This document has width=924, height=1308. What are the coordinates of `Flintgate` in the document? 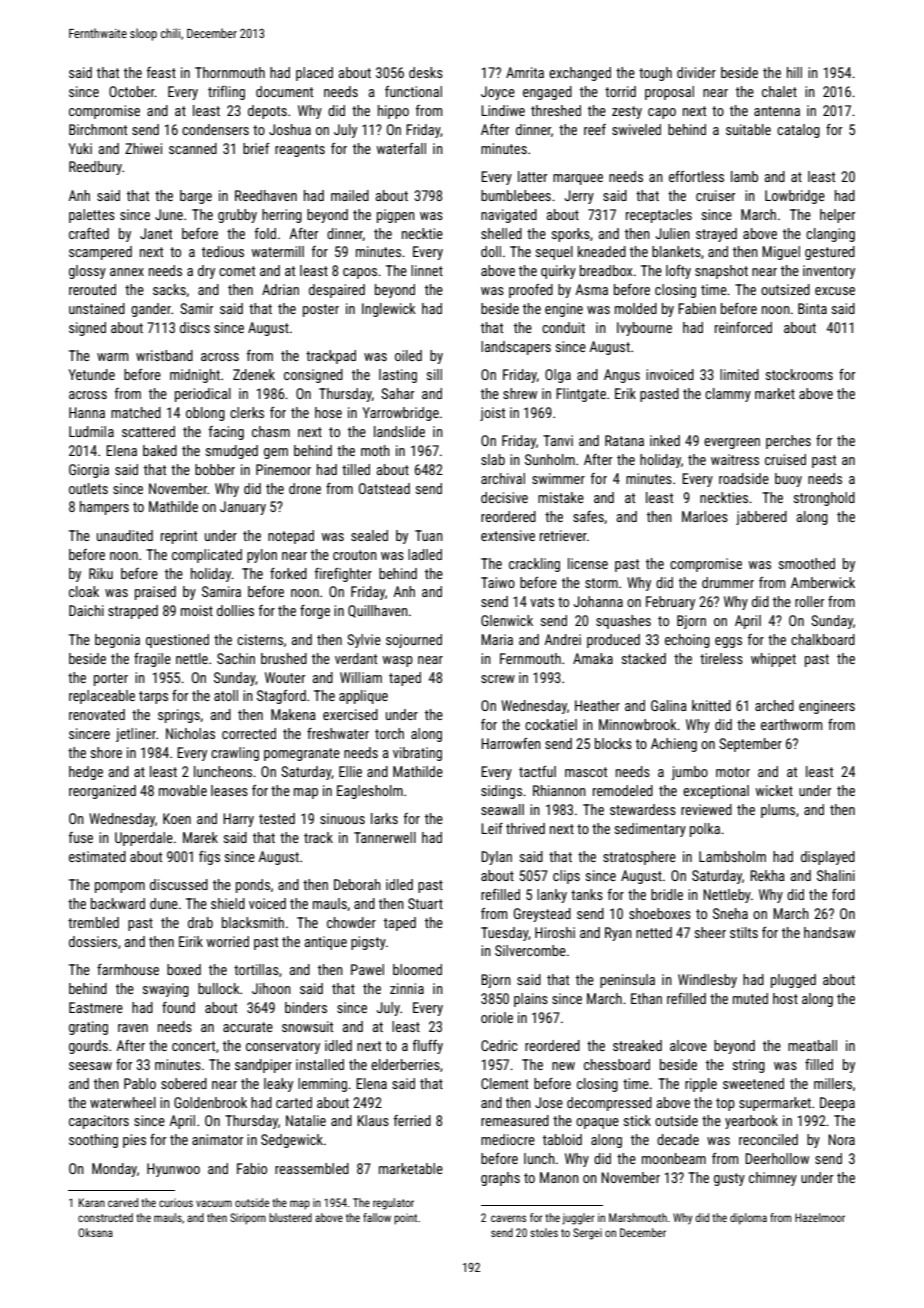 It's located at (581, 395).
